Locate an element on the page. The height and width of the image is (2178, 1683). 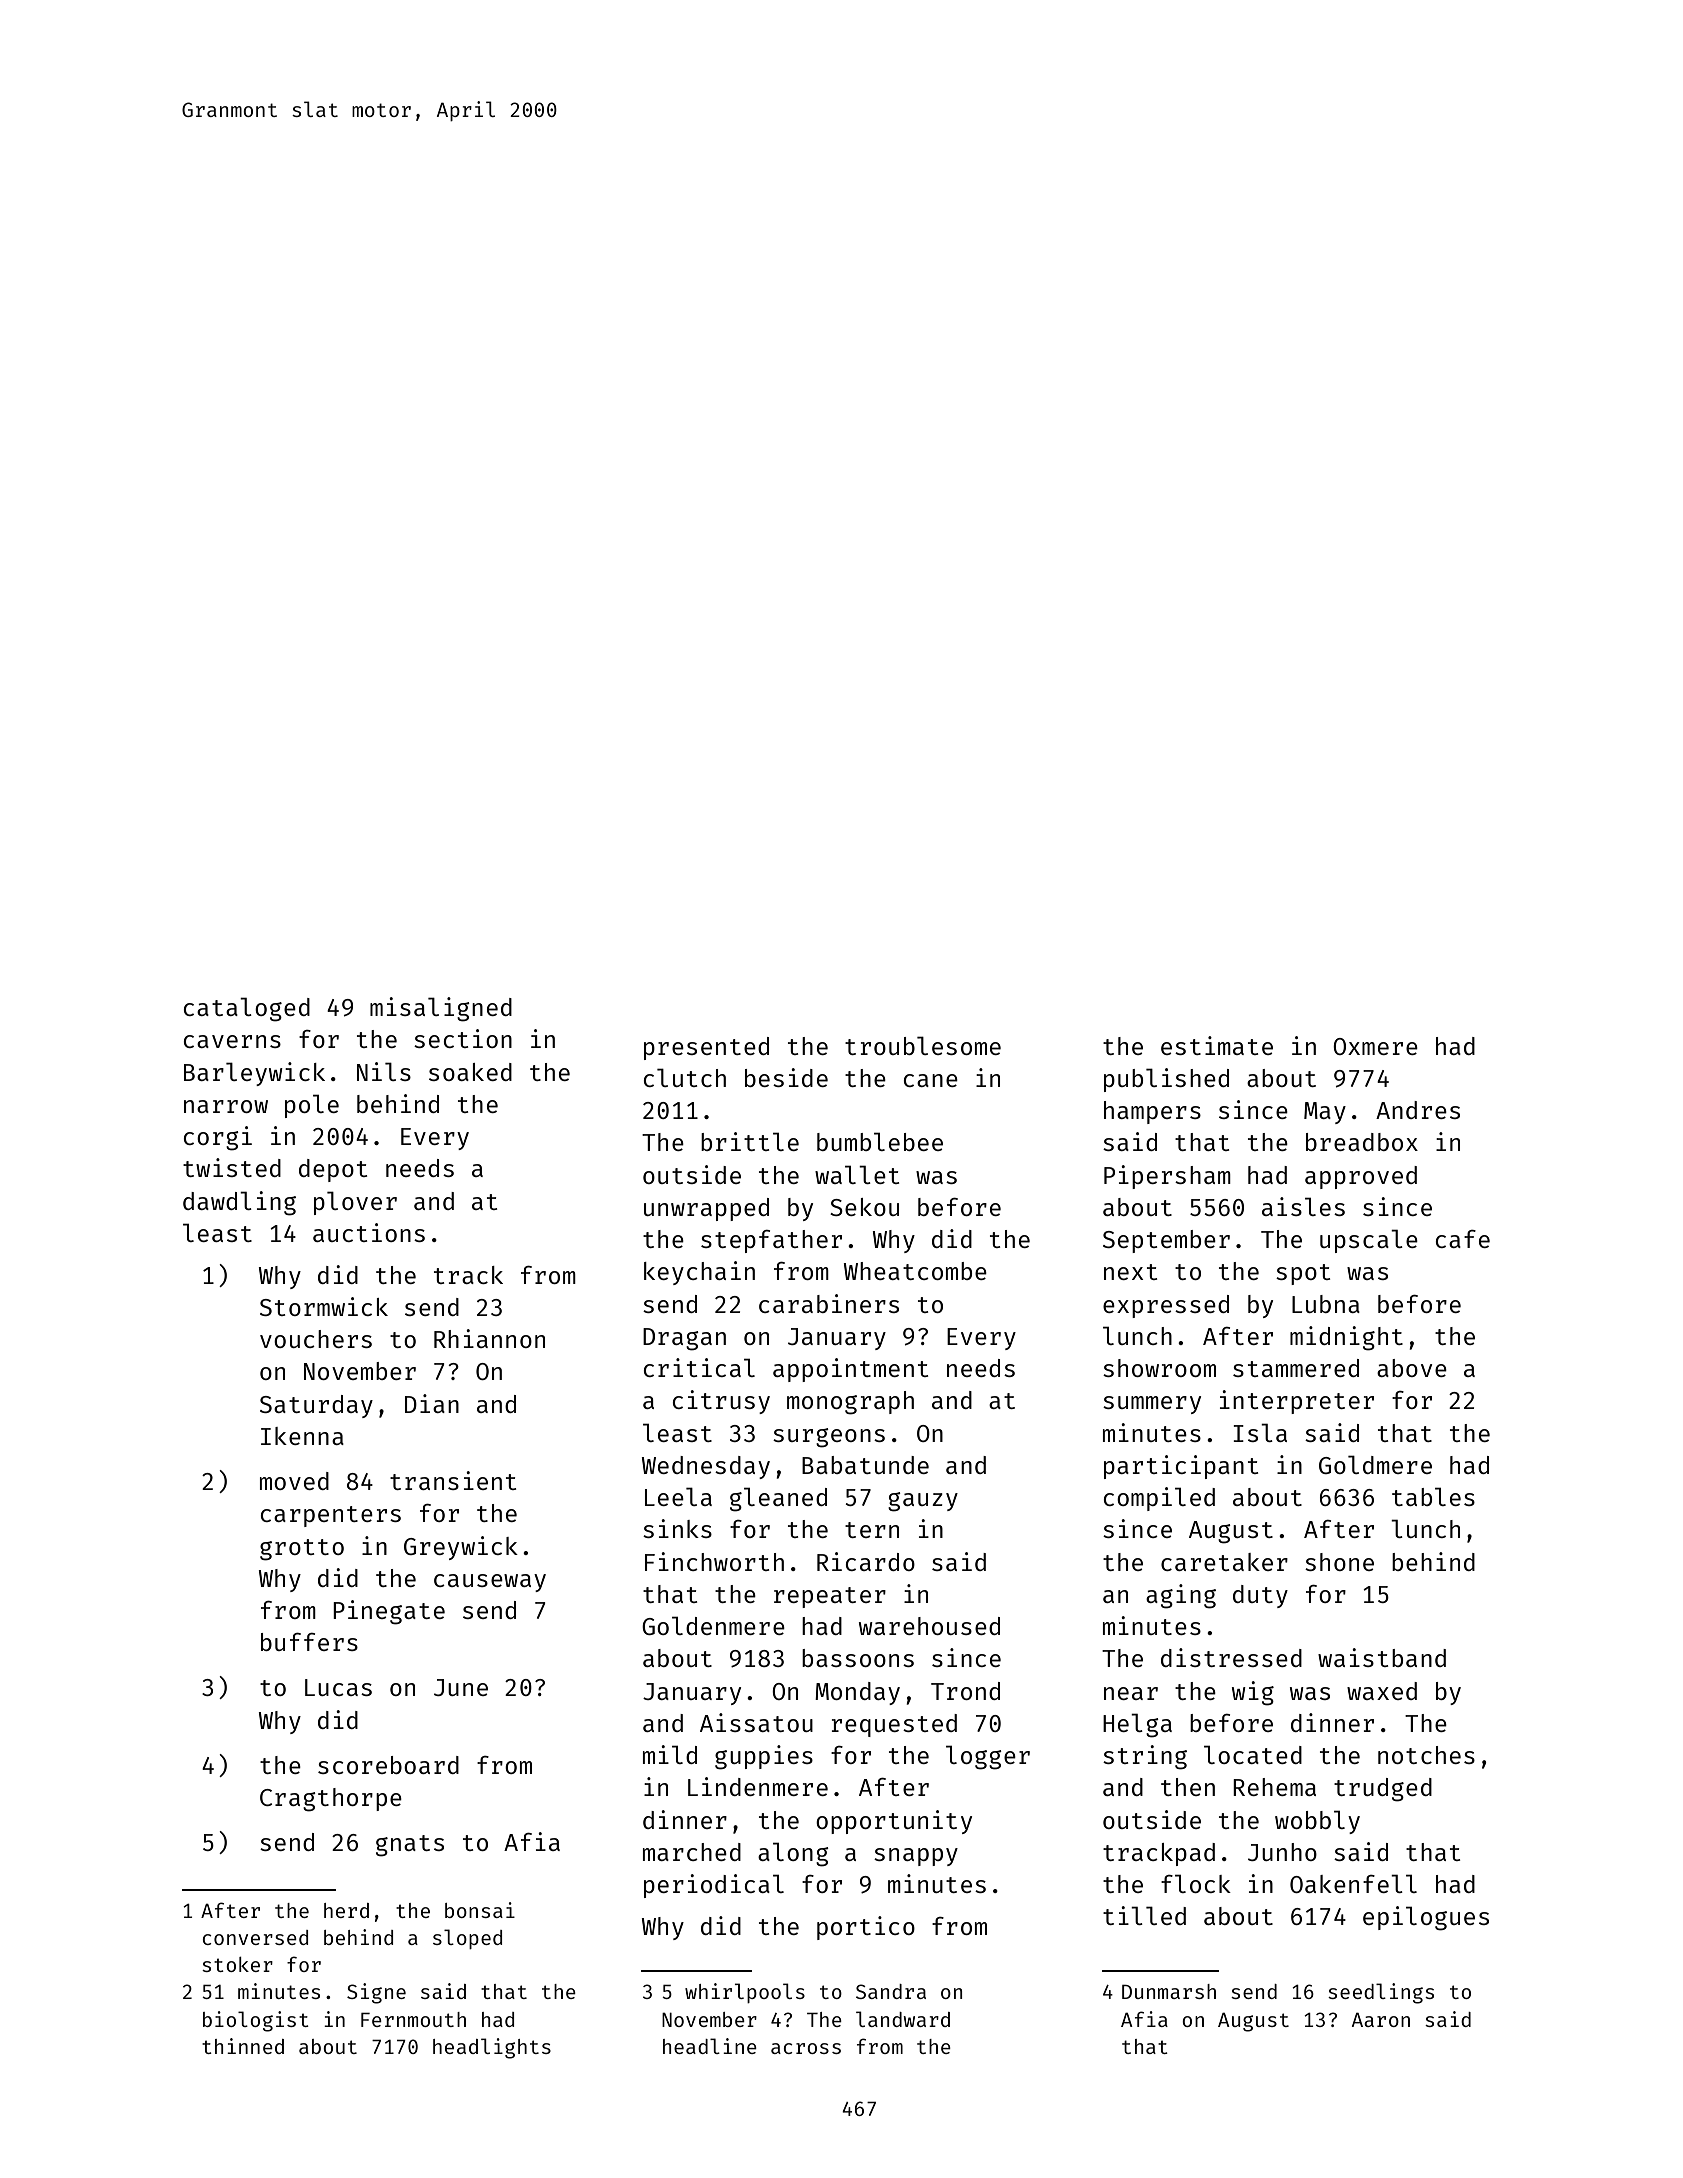
aisles is located at coordinates (1303, 1206).
